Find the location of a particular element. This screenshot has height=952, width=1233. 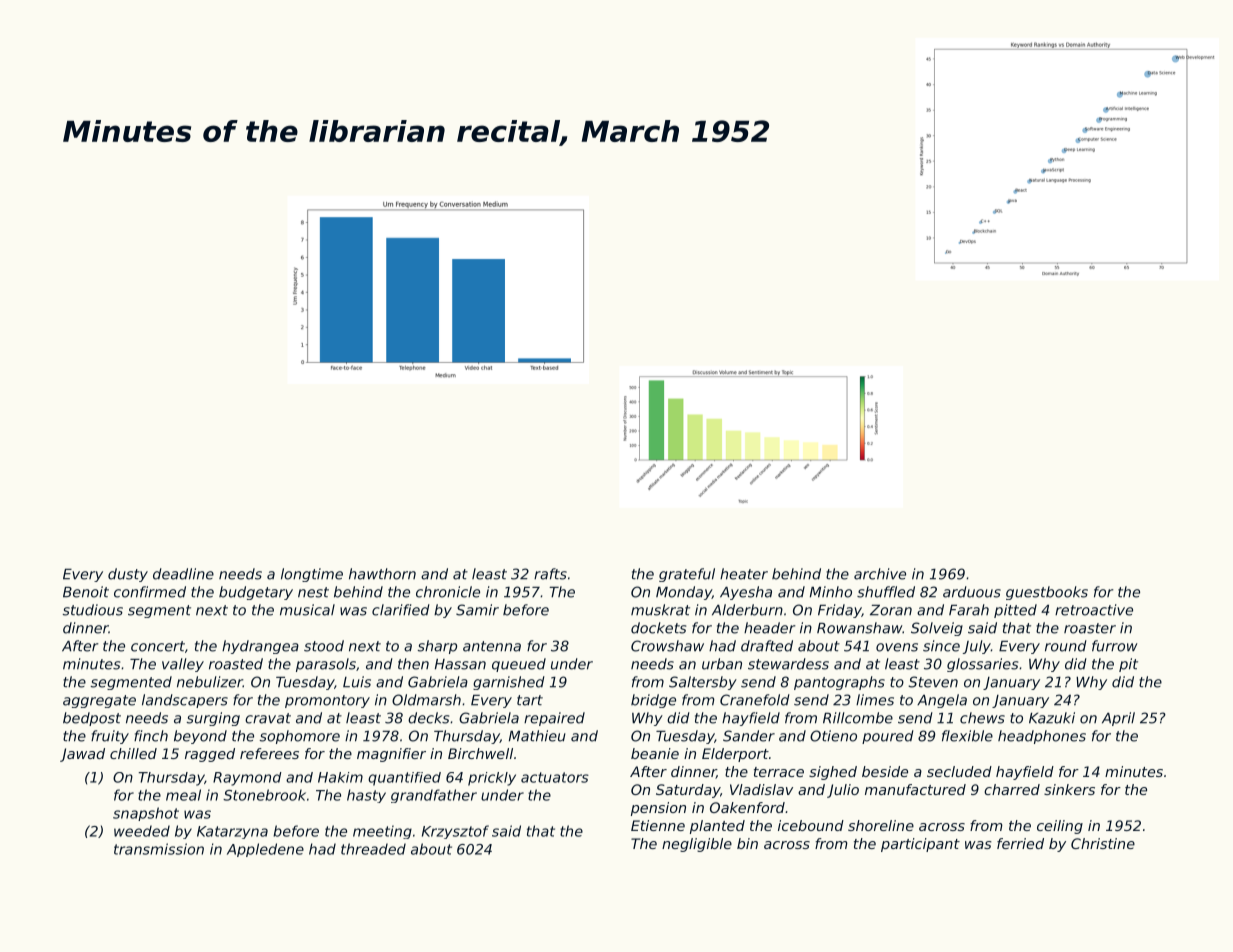

guestbooks is located at coordinates (1047, 593).
